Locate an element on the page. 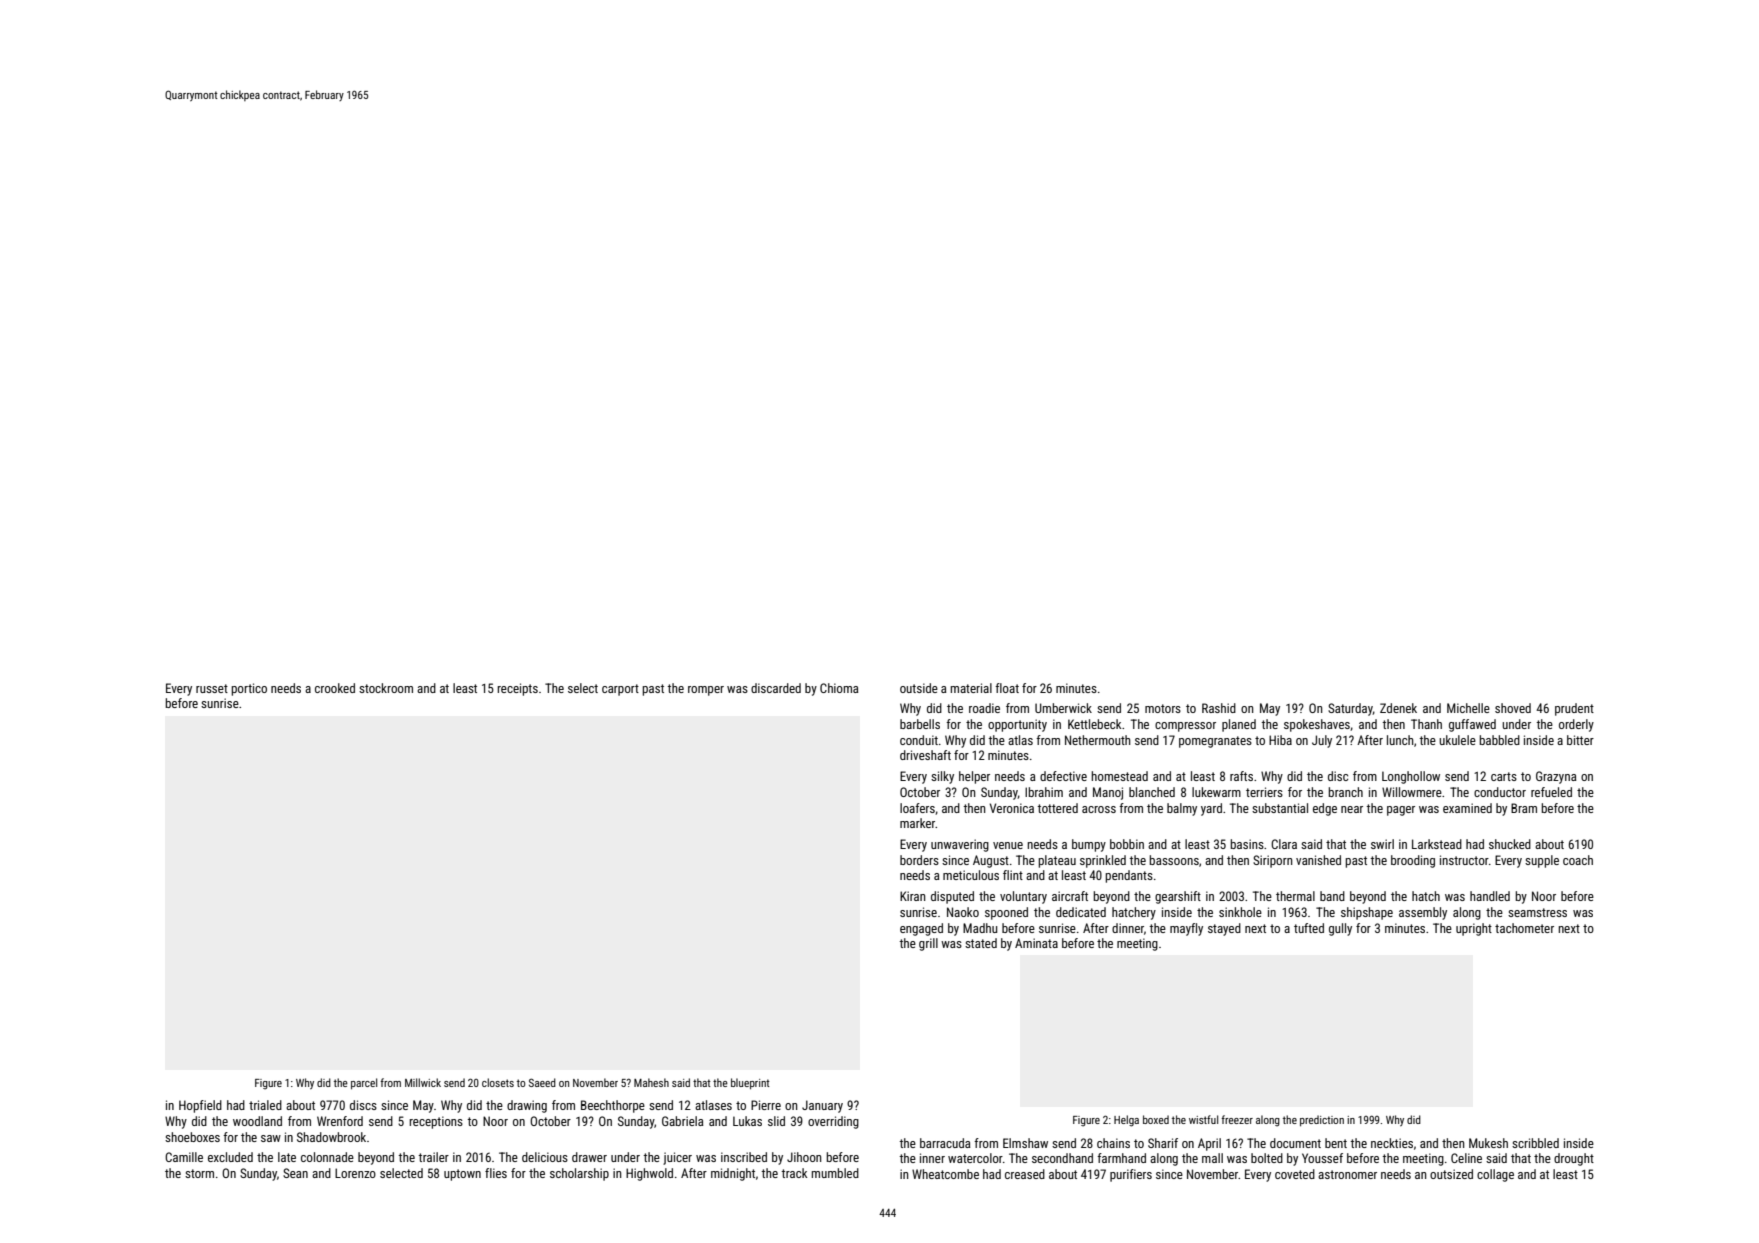 Image resolution: width=1759 pixels, height=1243 pixels. Kiran is located at coordinates (913, 896).
